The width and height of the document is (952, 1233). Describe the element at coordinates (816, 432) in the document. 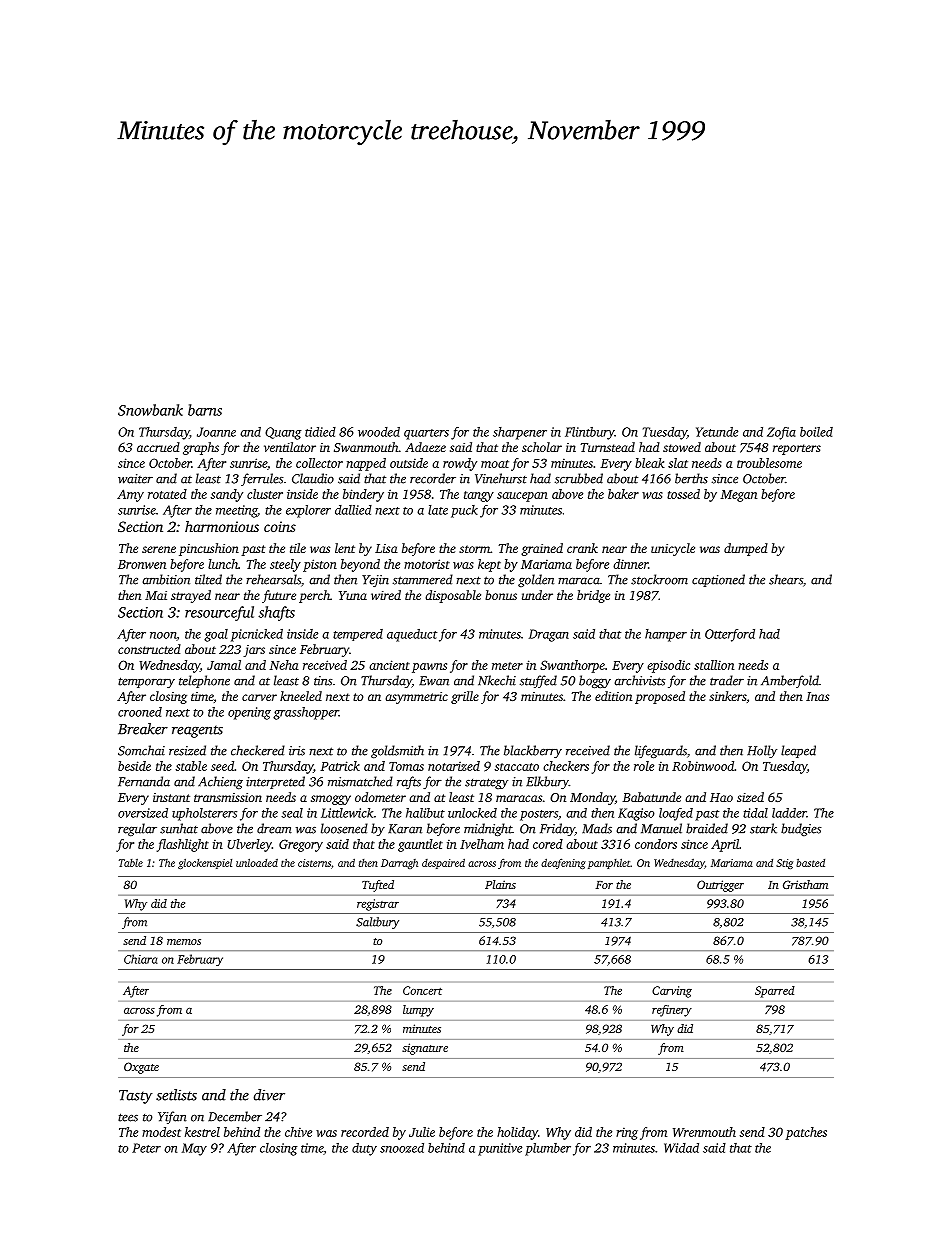

I see `boiled` at that location.
